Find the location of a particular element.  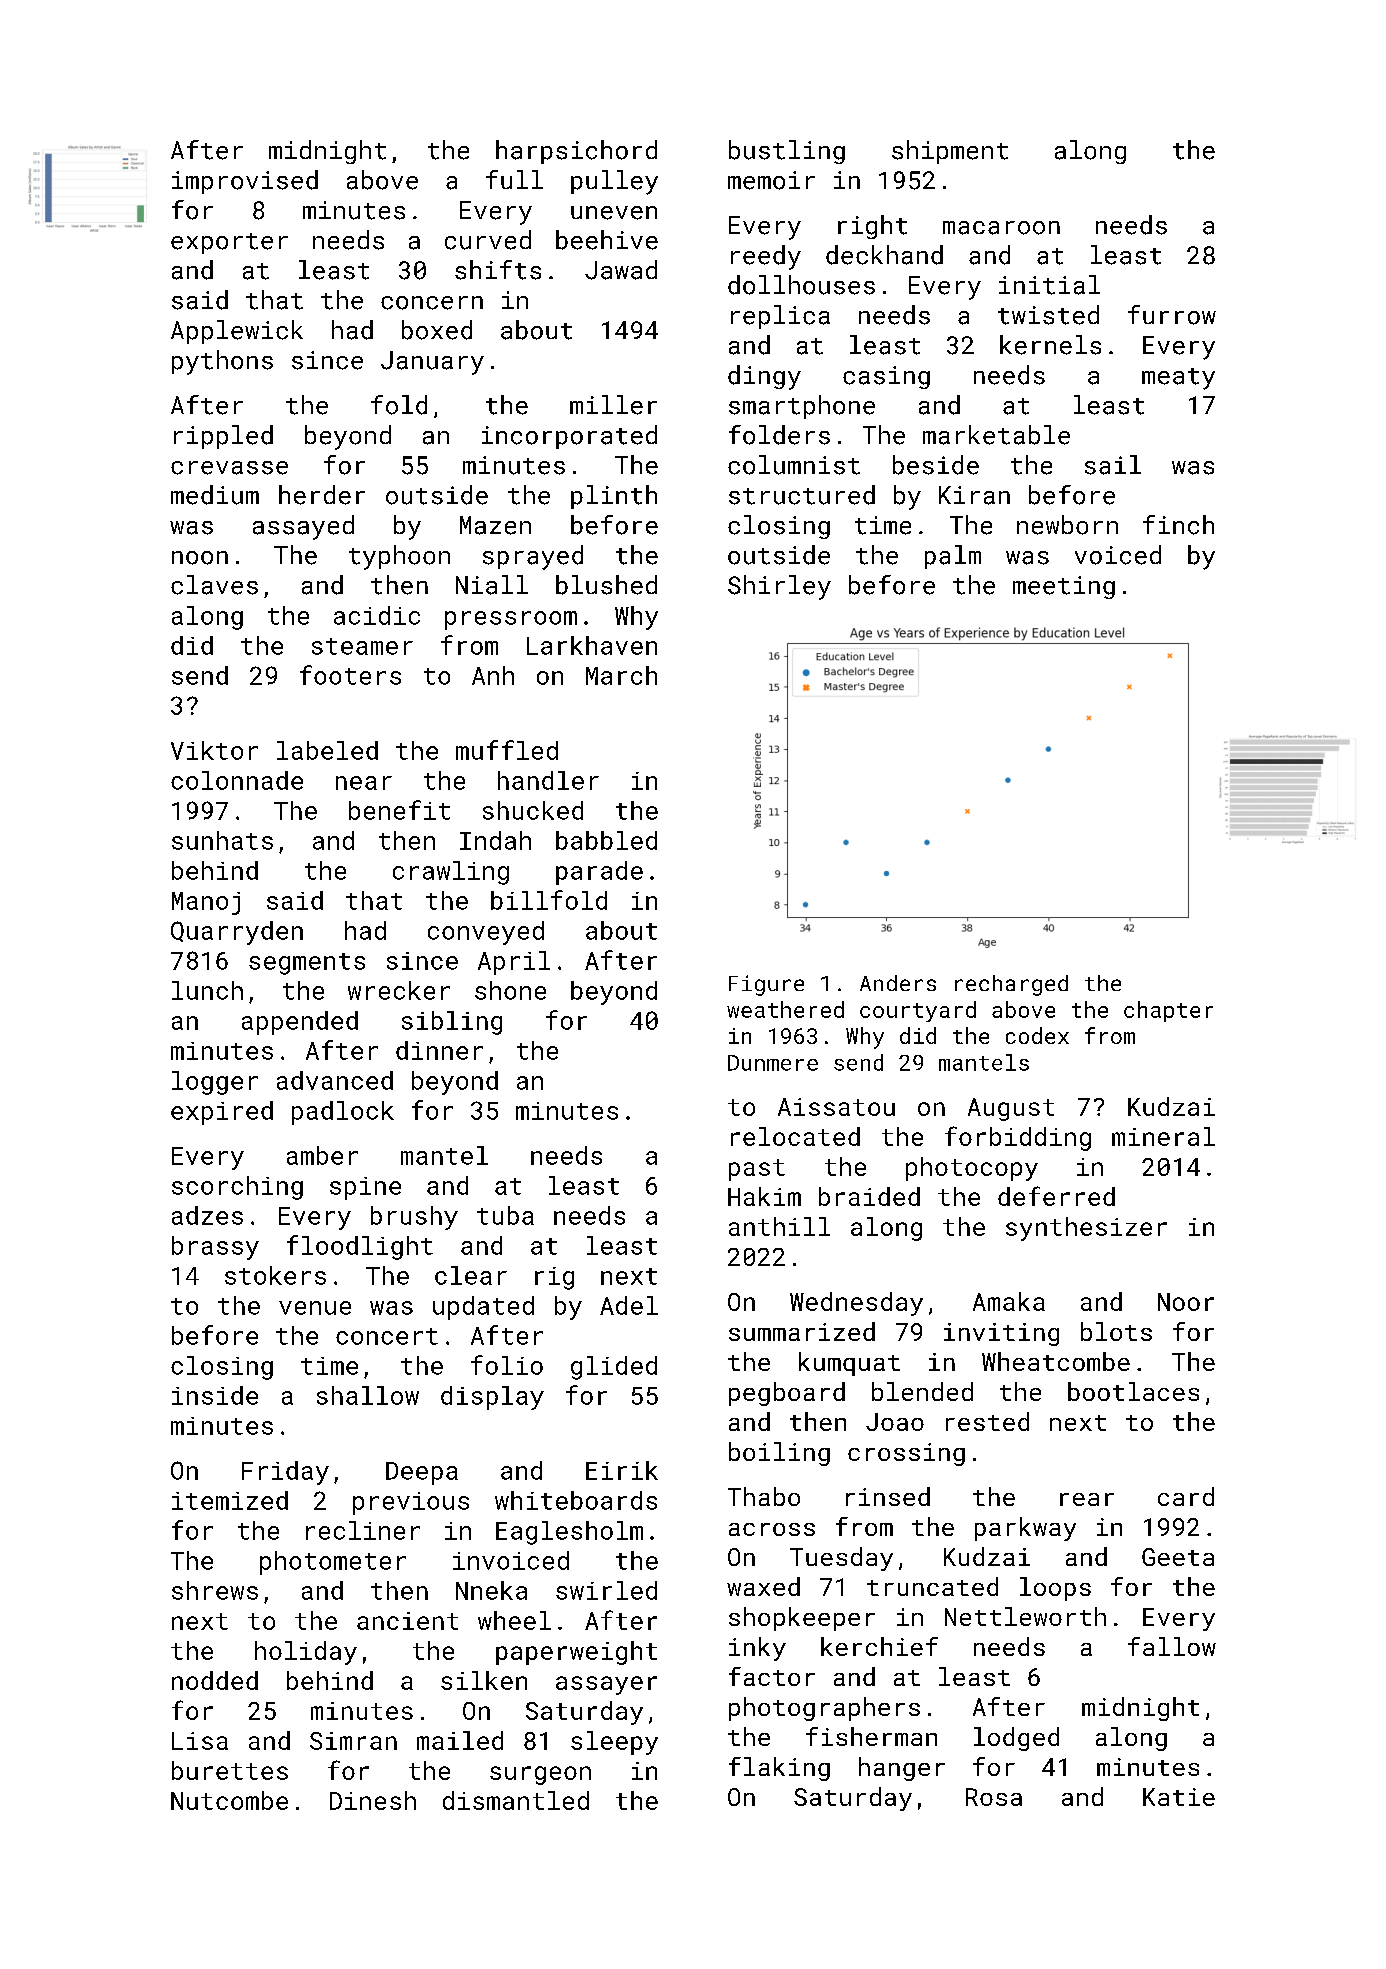

adzes is located at coordinates (207, 1215).
